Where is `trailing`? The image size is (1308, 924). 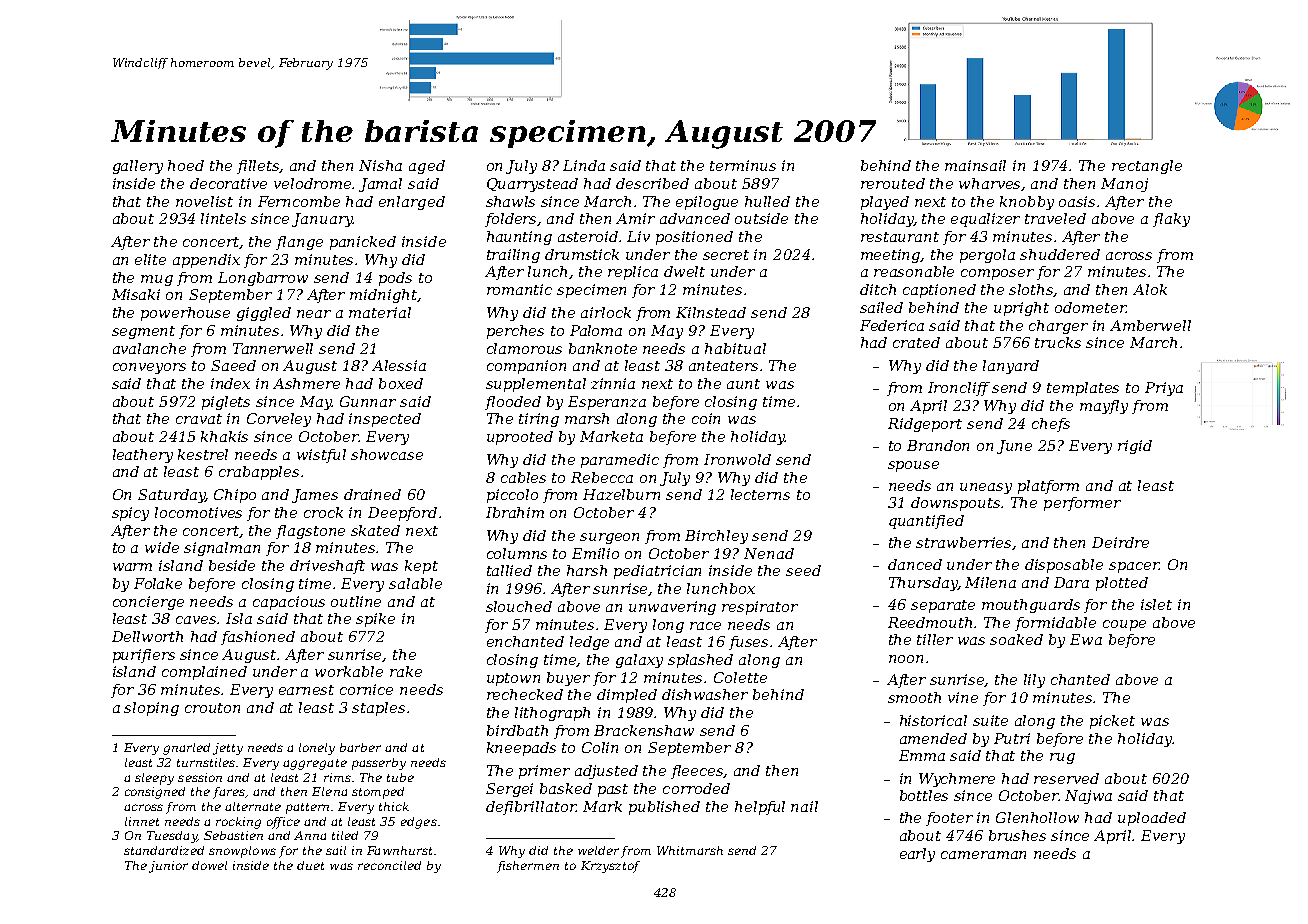 trailing is located at coordinates (513, 256).
